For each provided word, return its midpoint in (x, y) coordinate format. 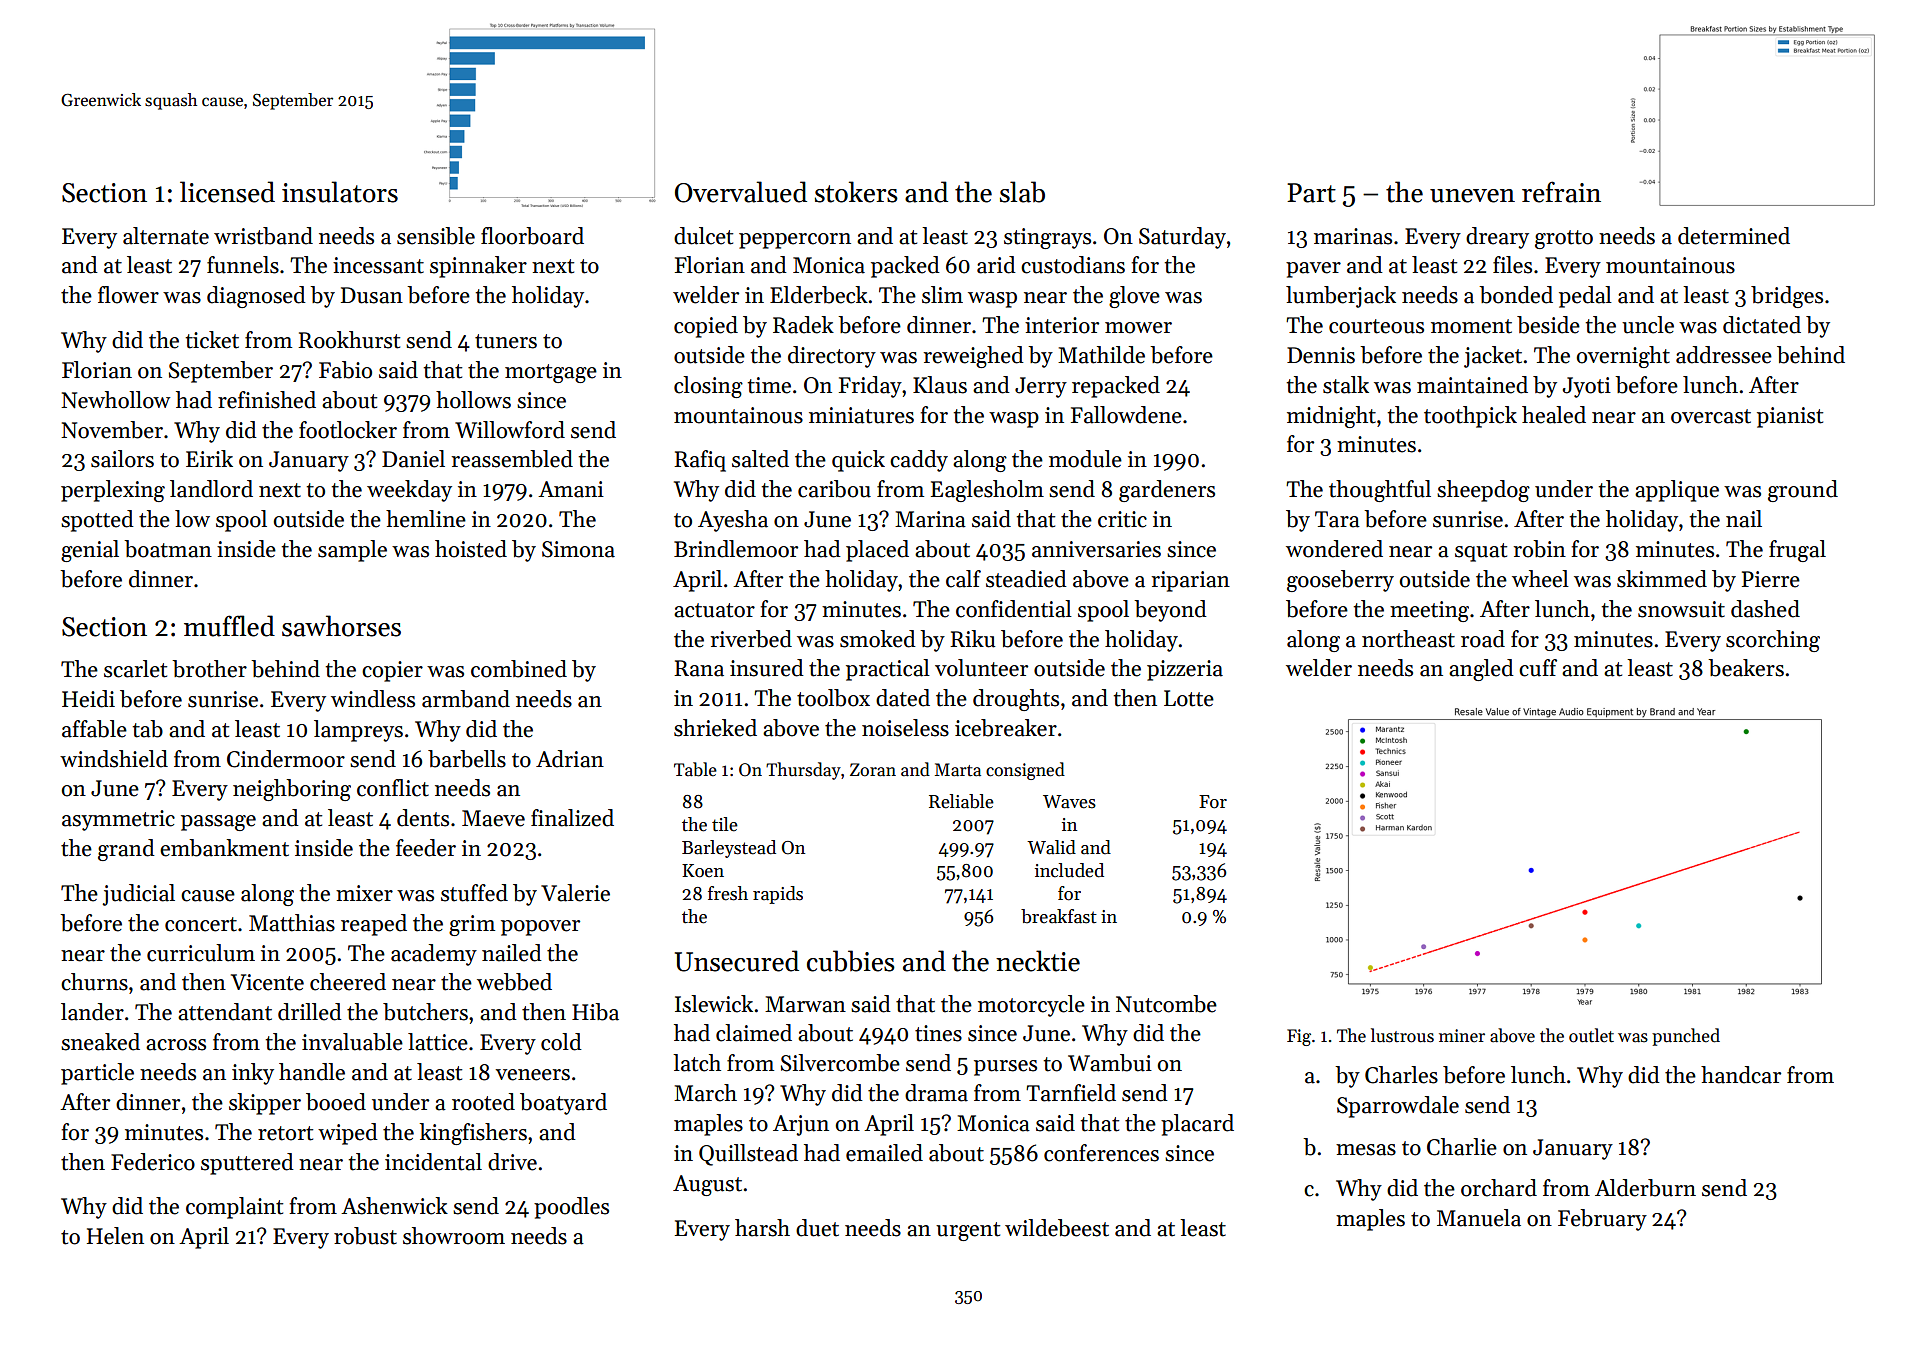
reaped (374, 925)
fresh (728, 893)
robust (365, 1236)
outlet (1591, 1035)
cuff (1538, 668)
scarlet (135, 669)
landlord (211, 489)
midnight (1331, 417)
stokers (856, 192)
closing (708, 387)
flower (128, 295)
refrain (1561, 192)
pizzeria (1185, 670)
